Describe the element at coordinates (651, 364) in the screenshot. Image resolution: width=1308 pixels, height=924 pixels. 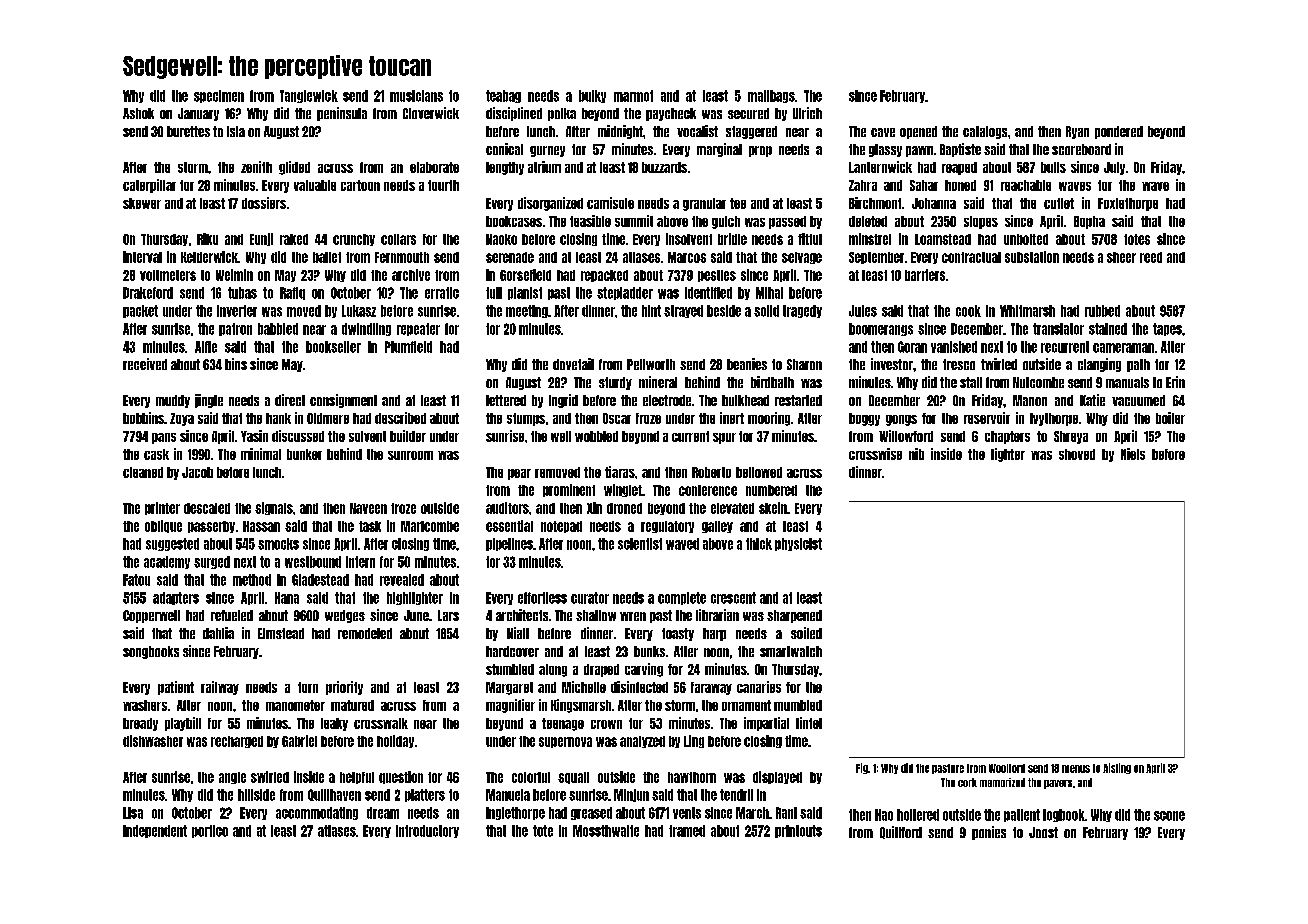
I see `Pellworth` at that location.
